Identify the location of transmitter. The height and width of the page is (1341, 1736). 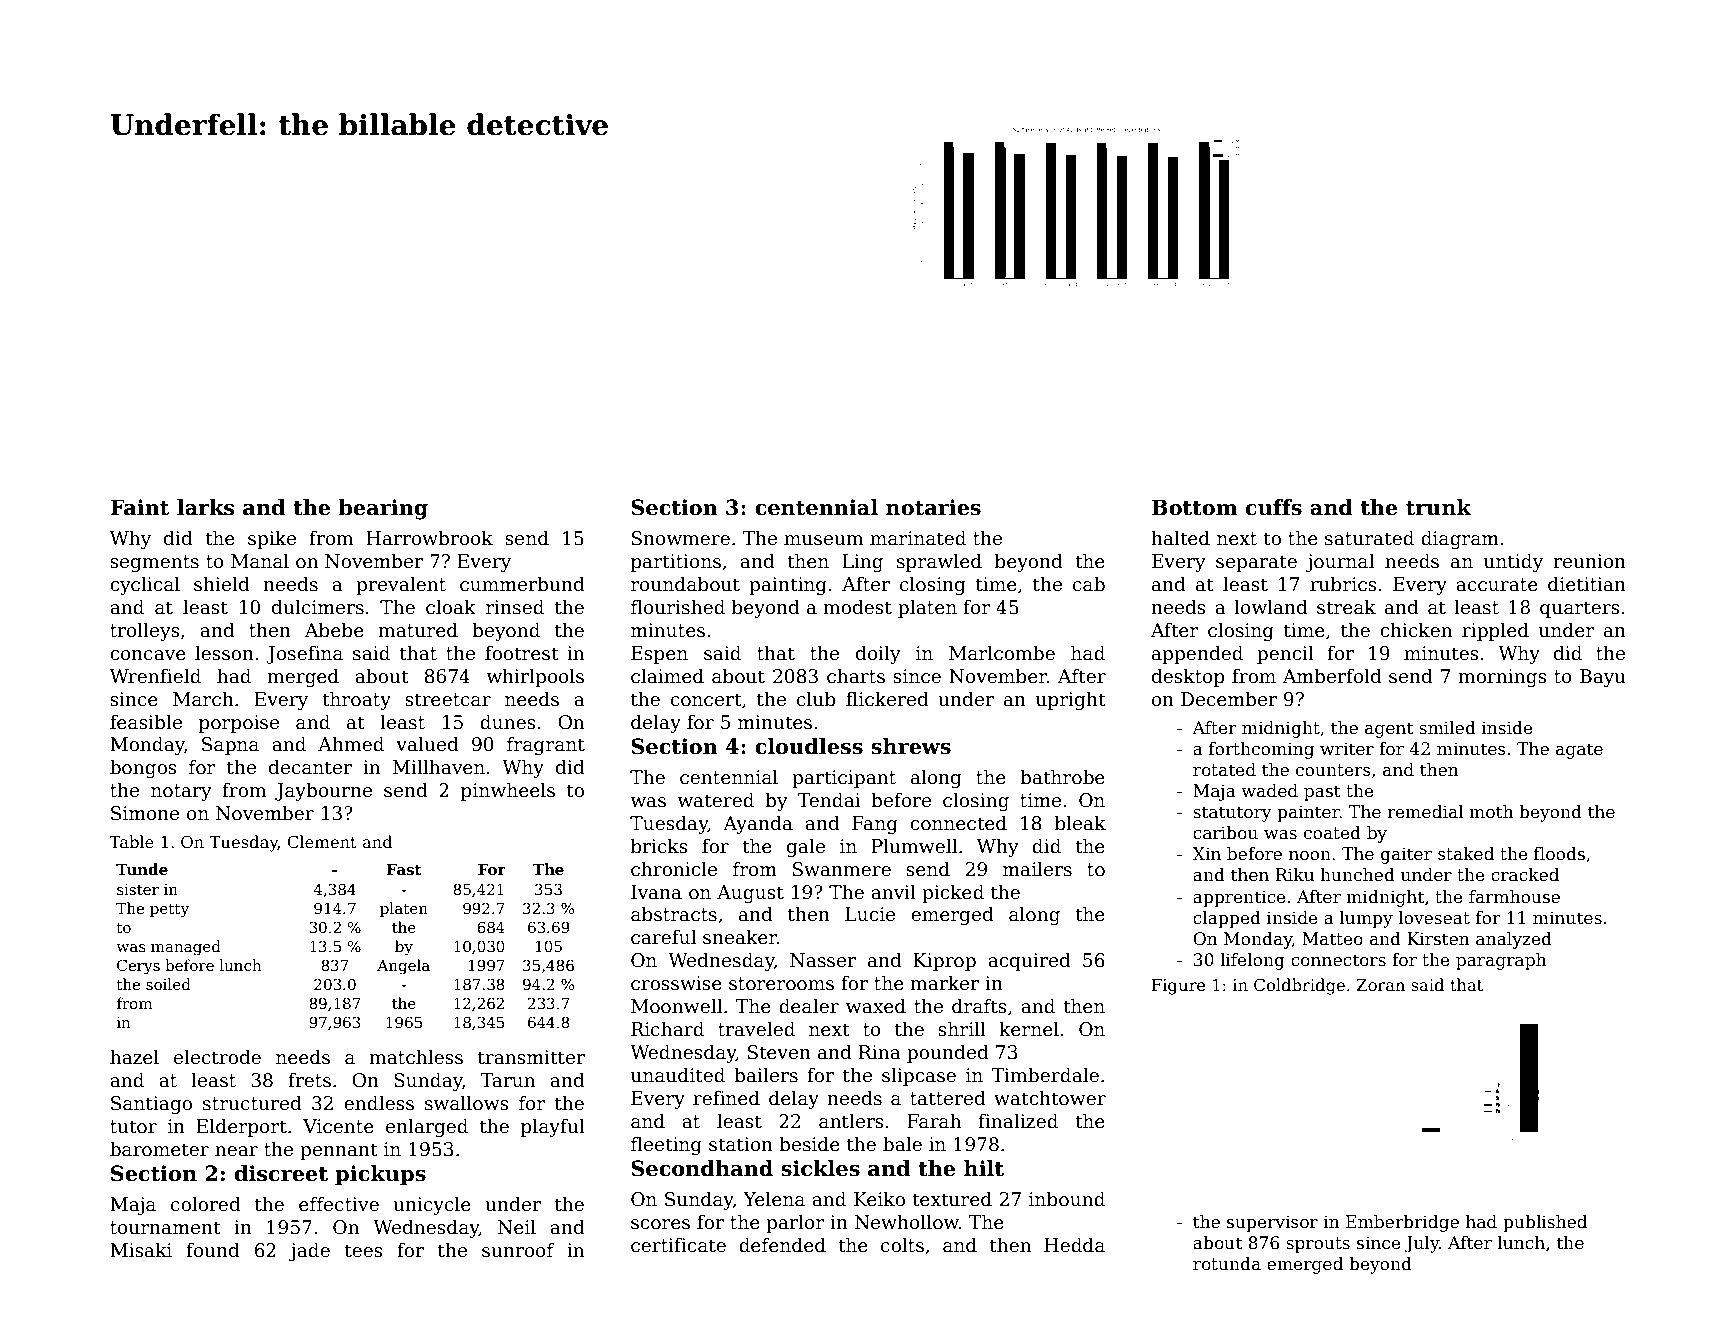
(531, 1057).
